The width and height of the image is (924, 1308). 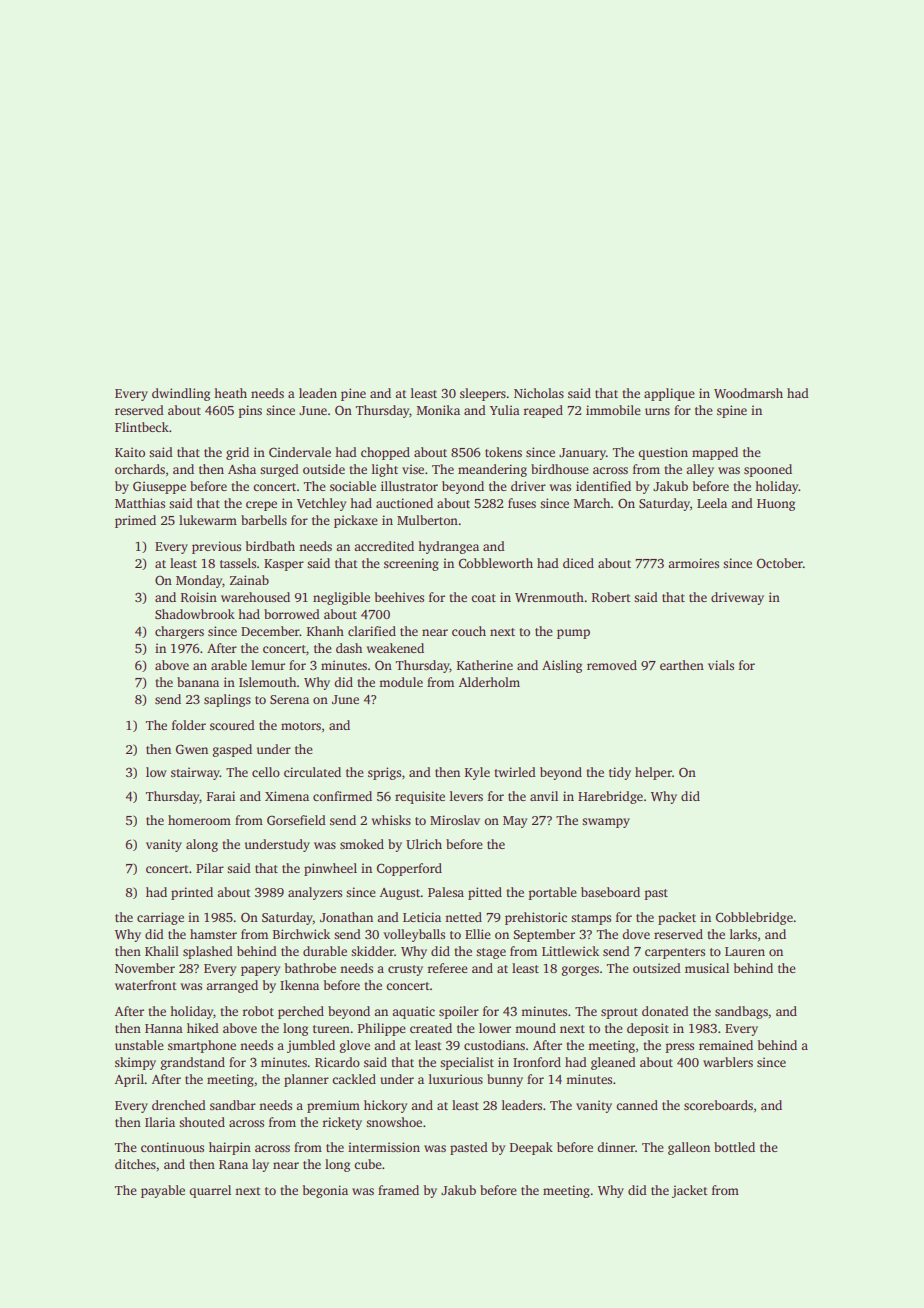 What do you see at coordinates (130, 452) in the image?
I see `Kaito` at bounding box center [130, 452].
